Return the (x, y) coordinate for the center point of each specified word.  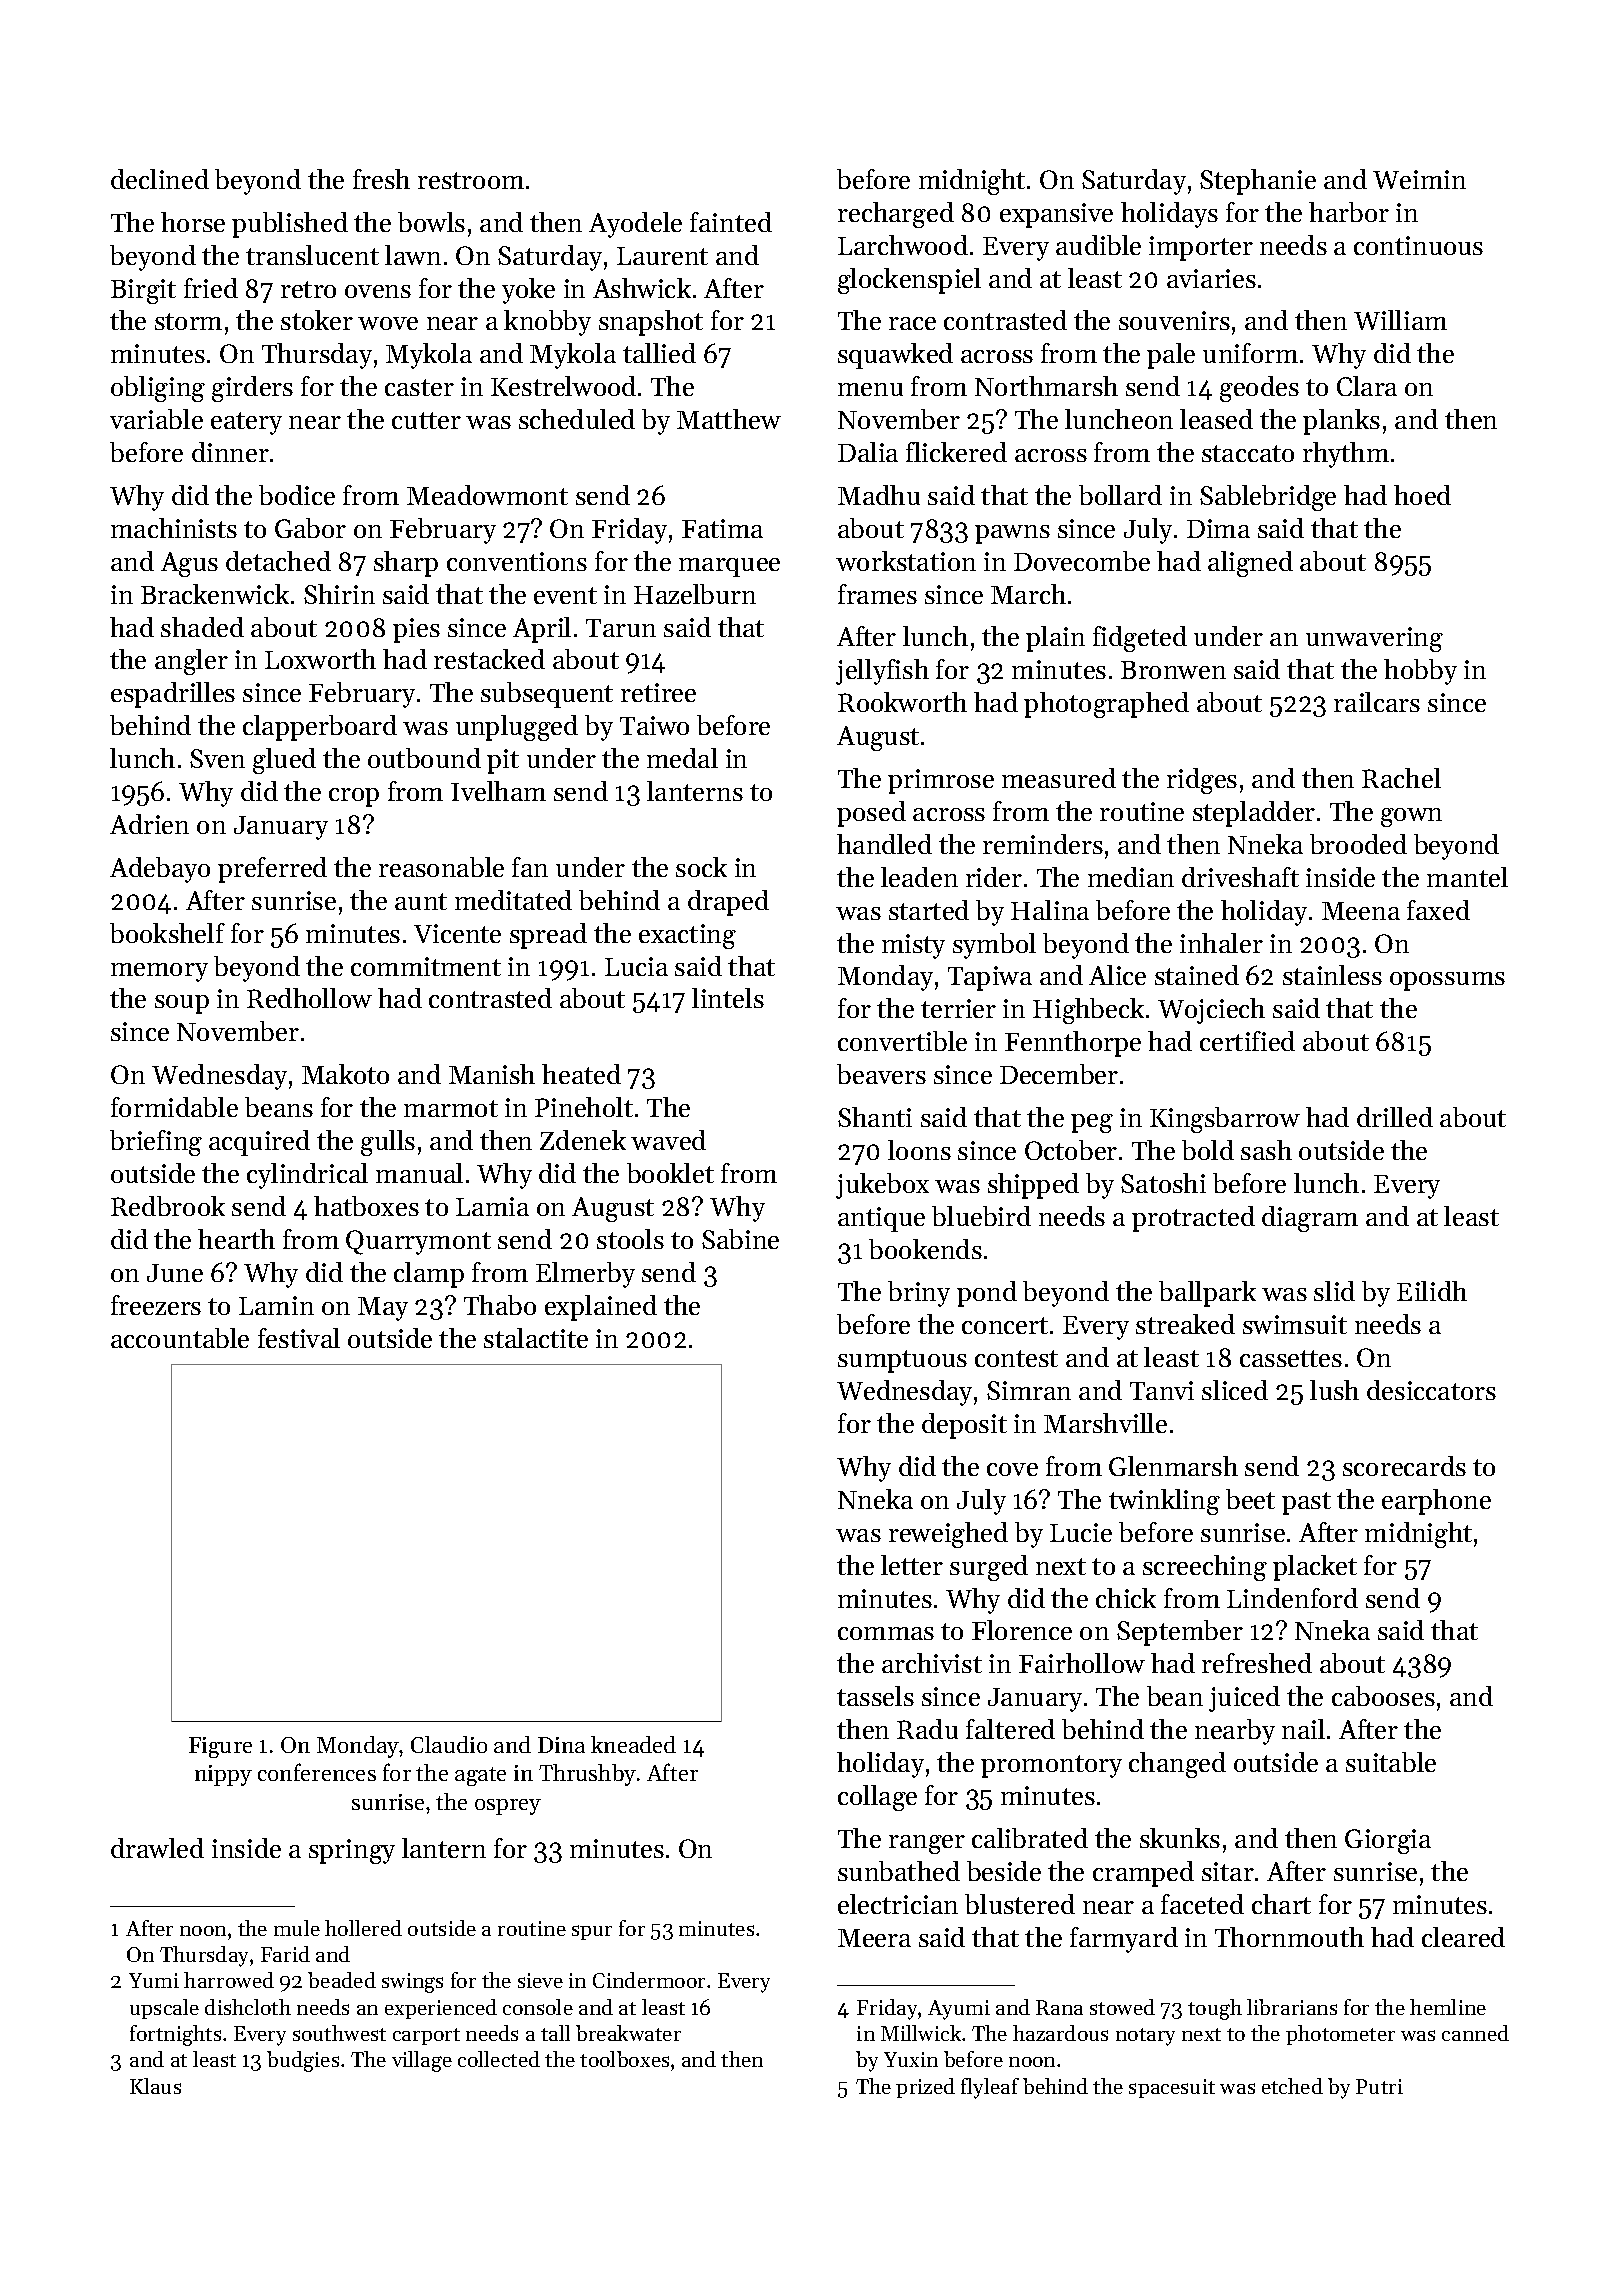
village (422, 2061)
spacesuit (1172, 2088)
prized (925, 2088)
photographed (1106, 705)
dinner (230, 452)
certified (1247, 1041)
